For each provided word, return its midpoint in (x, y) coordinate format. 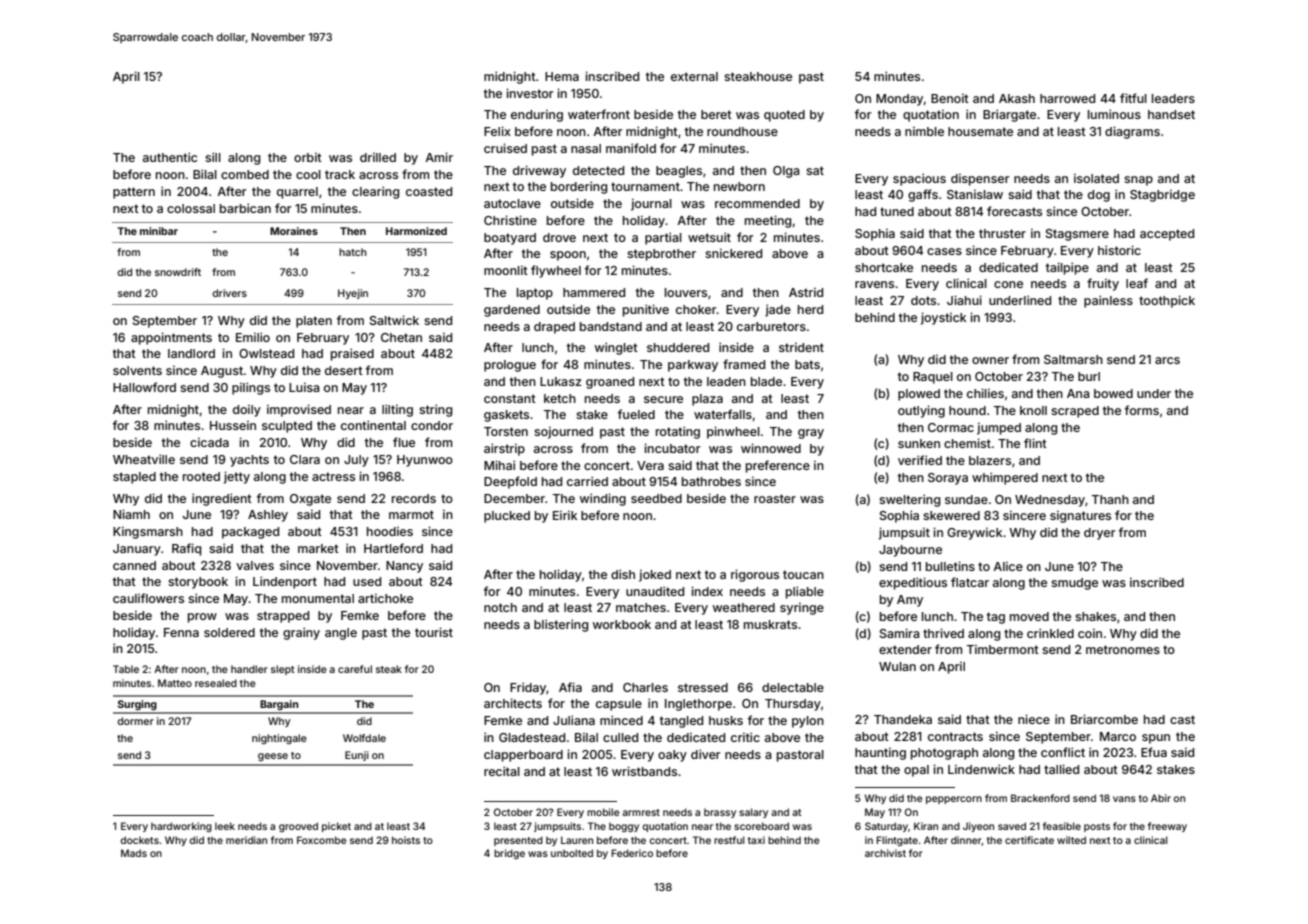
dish (623, 574)
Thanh (1110, 499)
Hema (562, 76)
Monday (899, 100)
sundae (966, 499)
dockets (139, 840)
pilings (251, 388)
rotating (678, 432)
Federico (632, 853)
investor (530, 93)
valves (255, 565)
